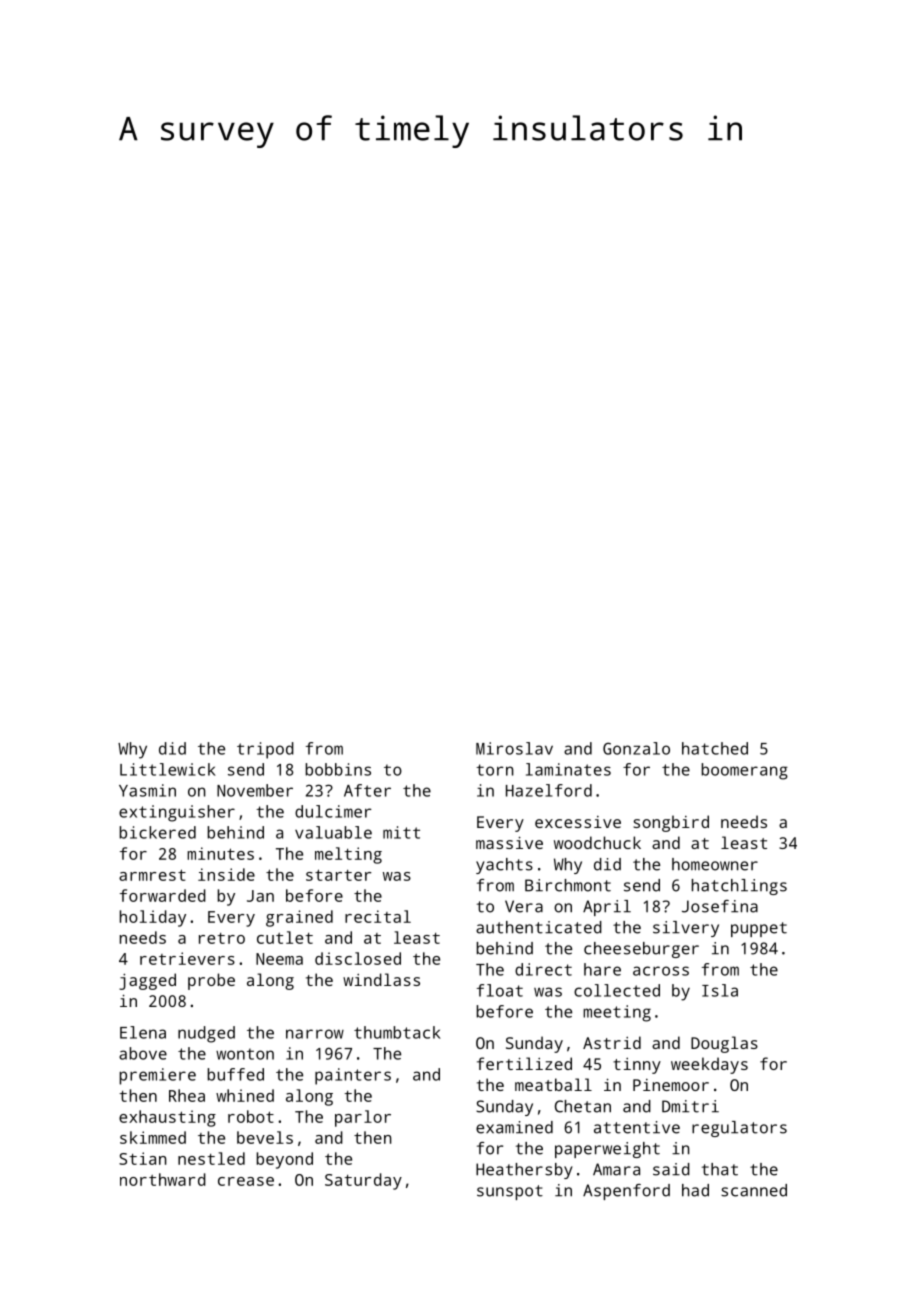 The height and width of the screenshot is (1308, 924). I want to click on Chetan, so click(583, 1106).
